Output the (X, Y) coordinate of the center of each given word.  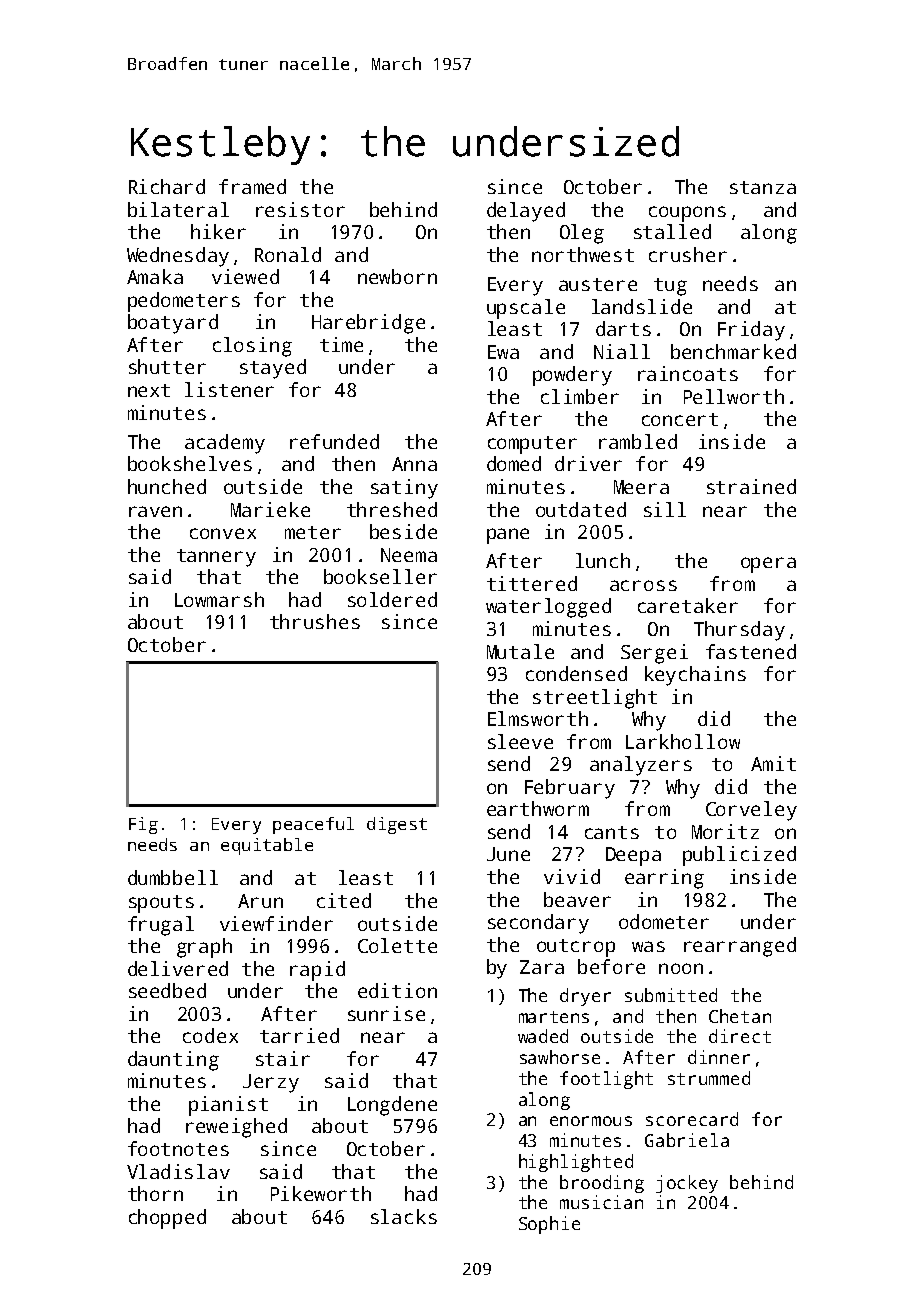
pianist (228, 1106)
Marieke (270, 509)
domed (514, 463)
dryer (585, 997)
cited (344, 900)
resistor (300, 209)
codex (210, 1035)
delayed (526, 212)
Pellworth (734, 396)
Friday (751, 331)
